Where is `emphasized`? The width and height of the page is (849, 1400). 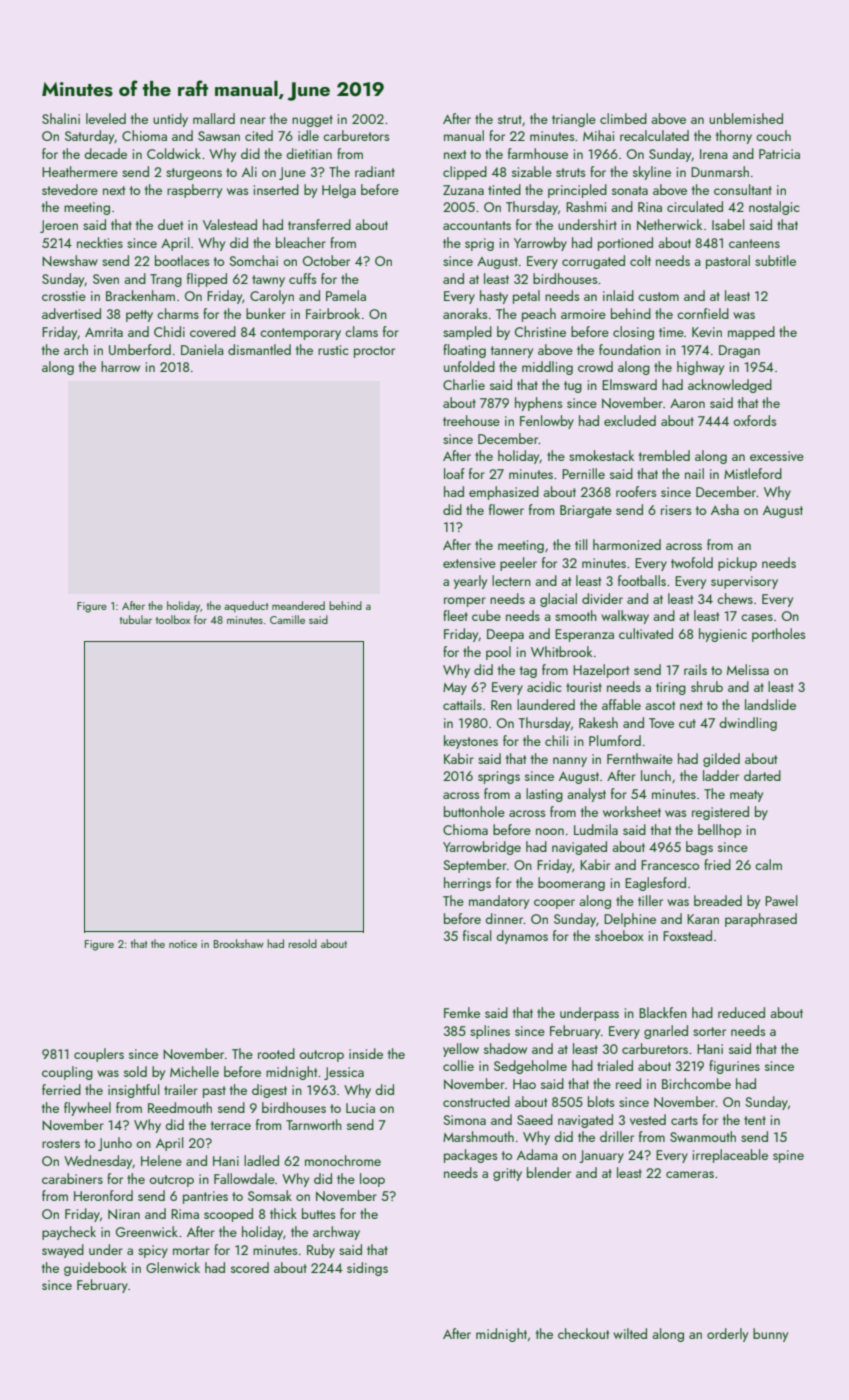 emphasized is located at coordinates (504, 493).
